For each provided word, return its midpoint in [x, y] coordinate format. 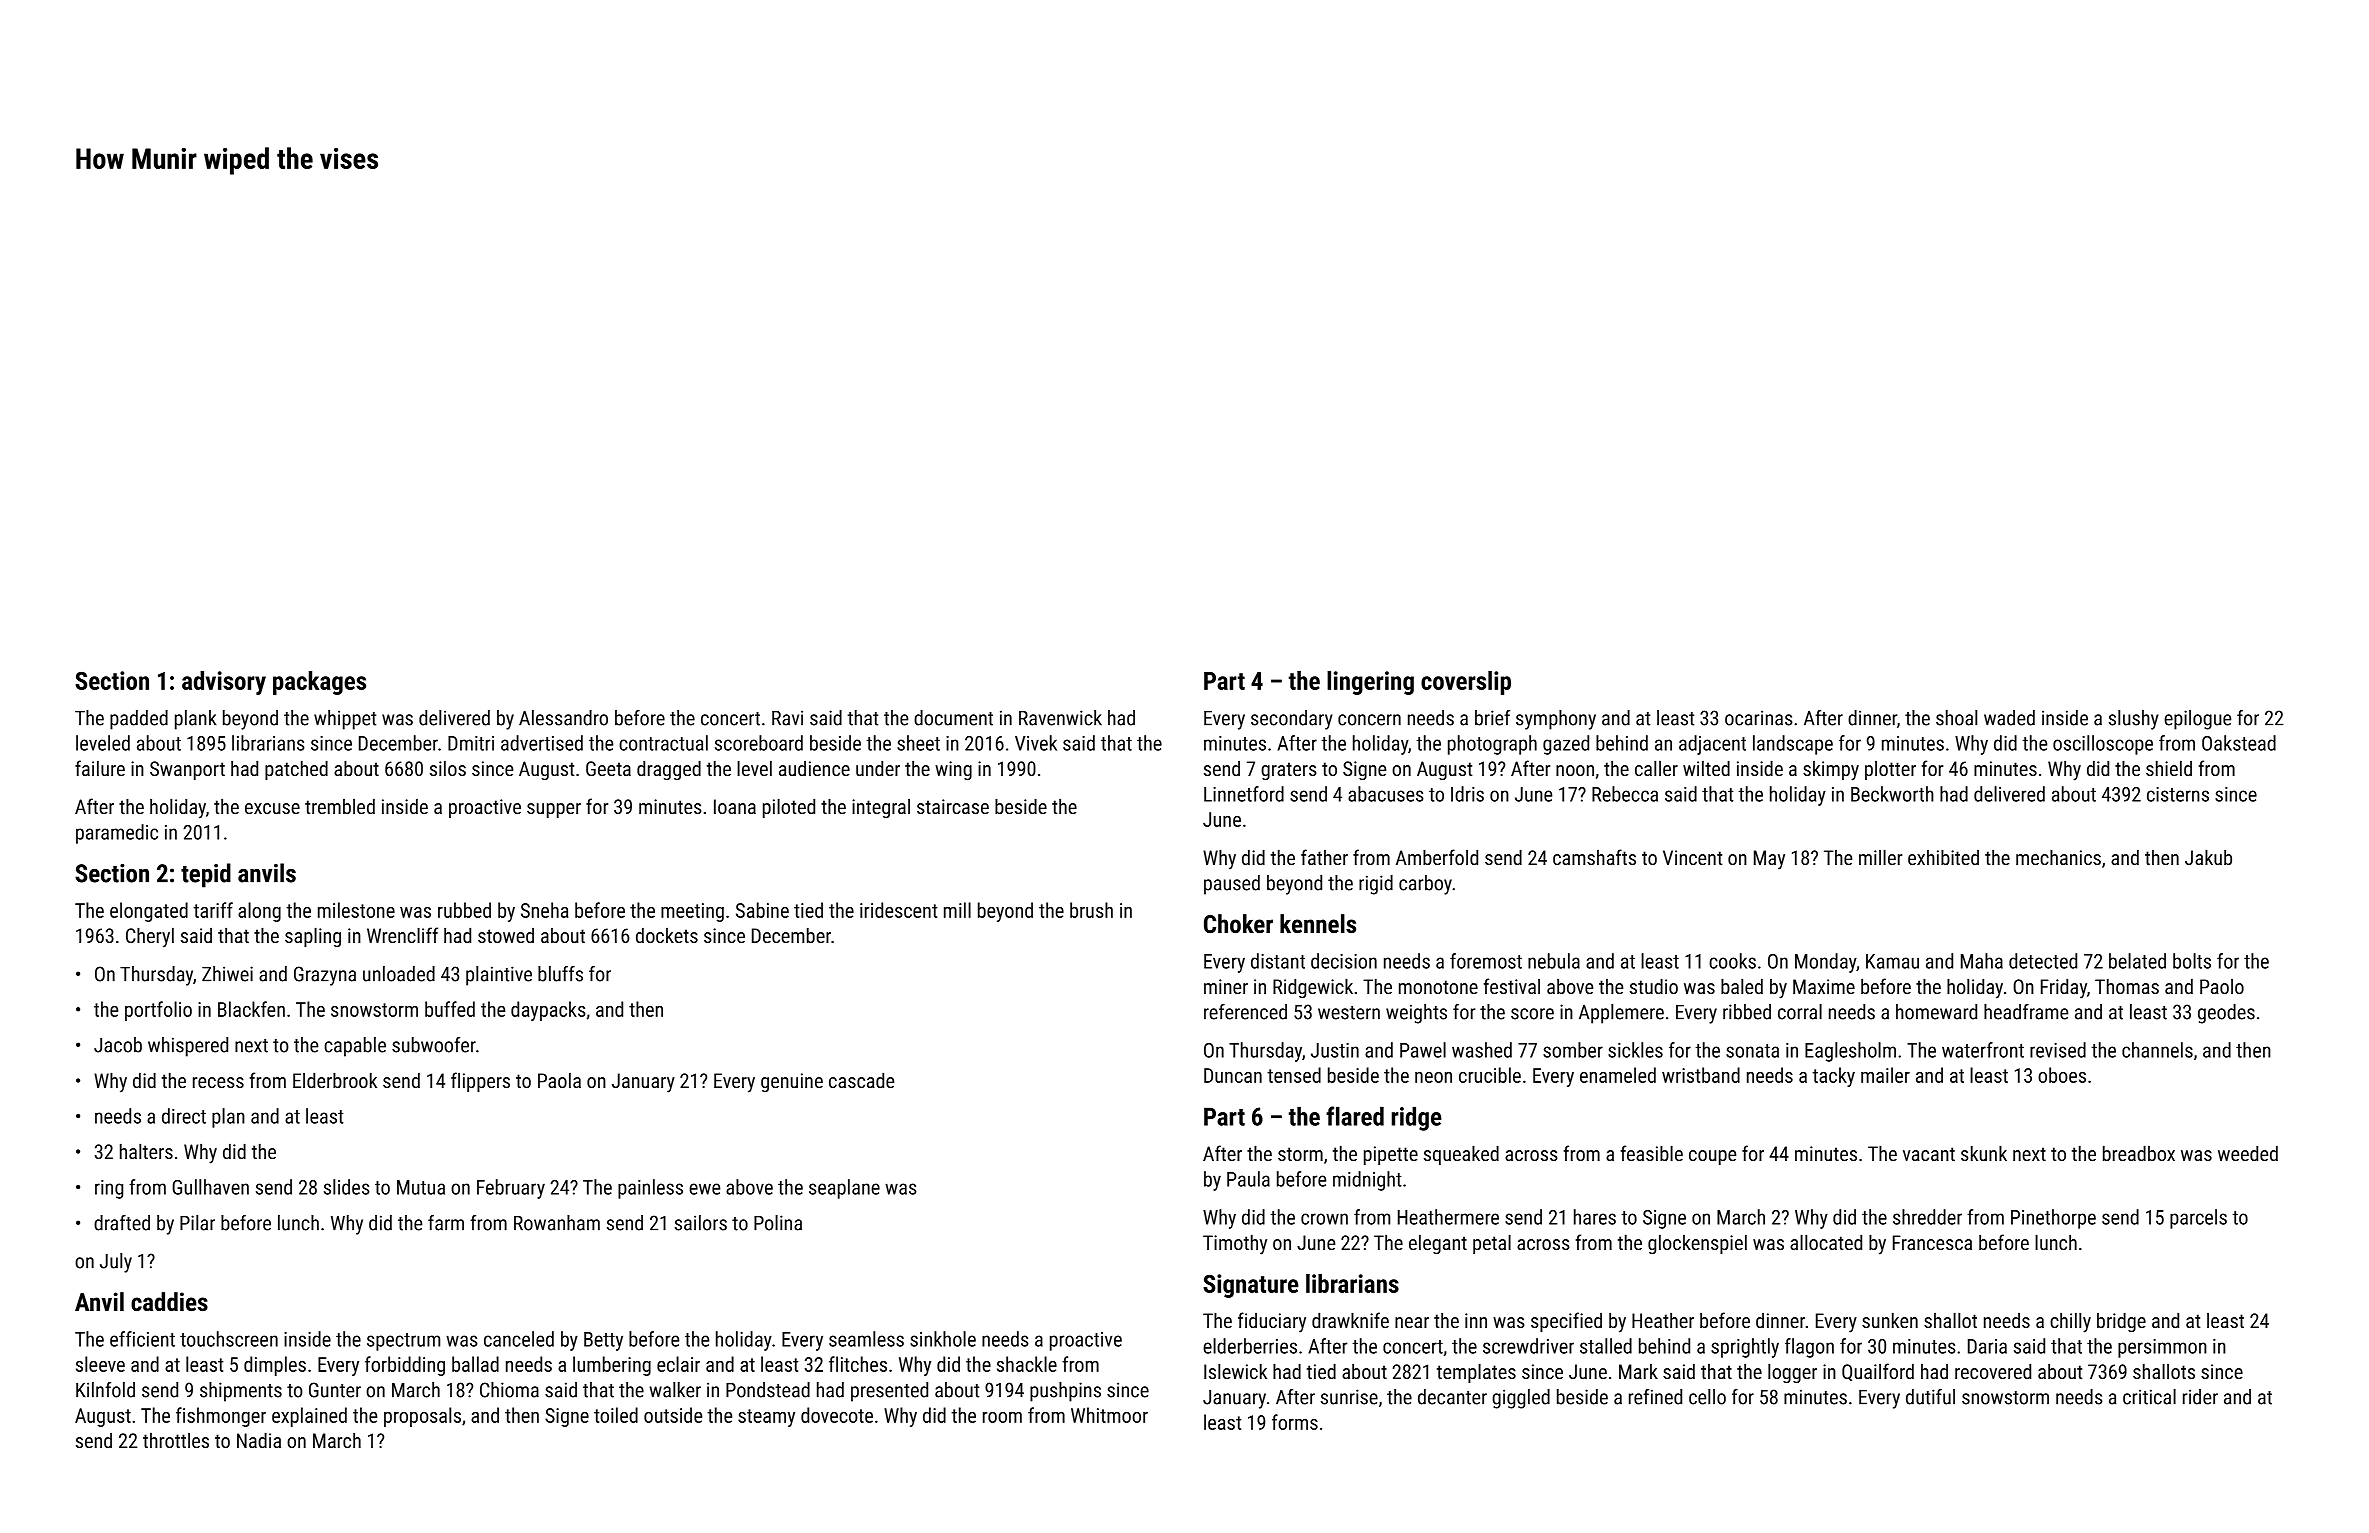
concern [1369, 720]
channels [2157, 1050]
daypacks [548, 1011]
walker [675, 1390]
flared [1355, 1116]
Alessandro [563, 718]
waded [2009, 718]
